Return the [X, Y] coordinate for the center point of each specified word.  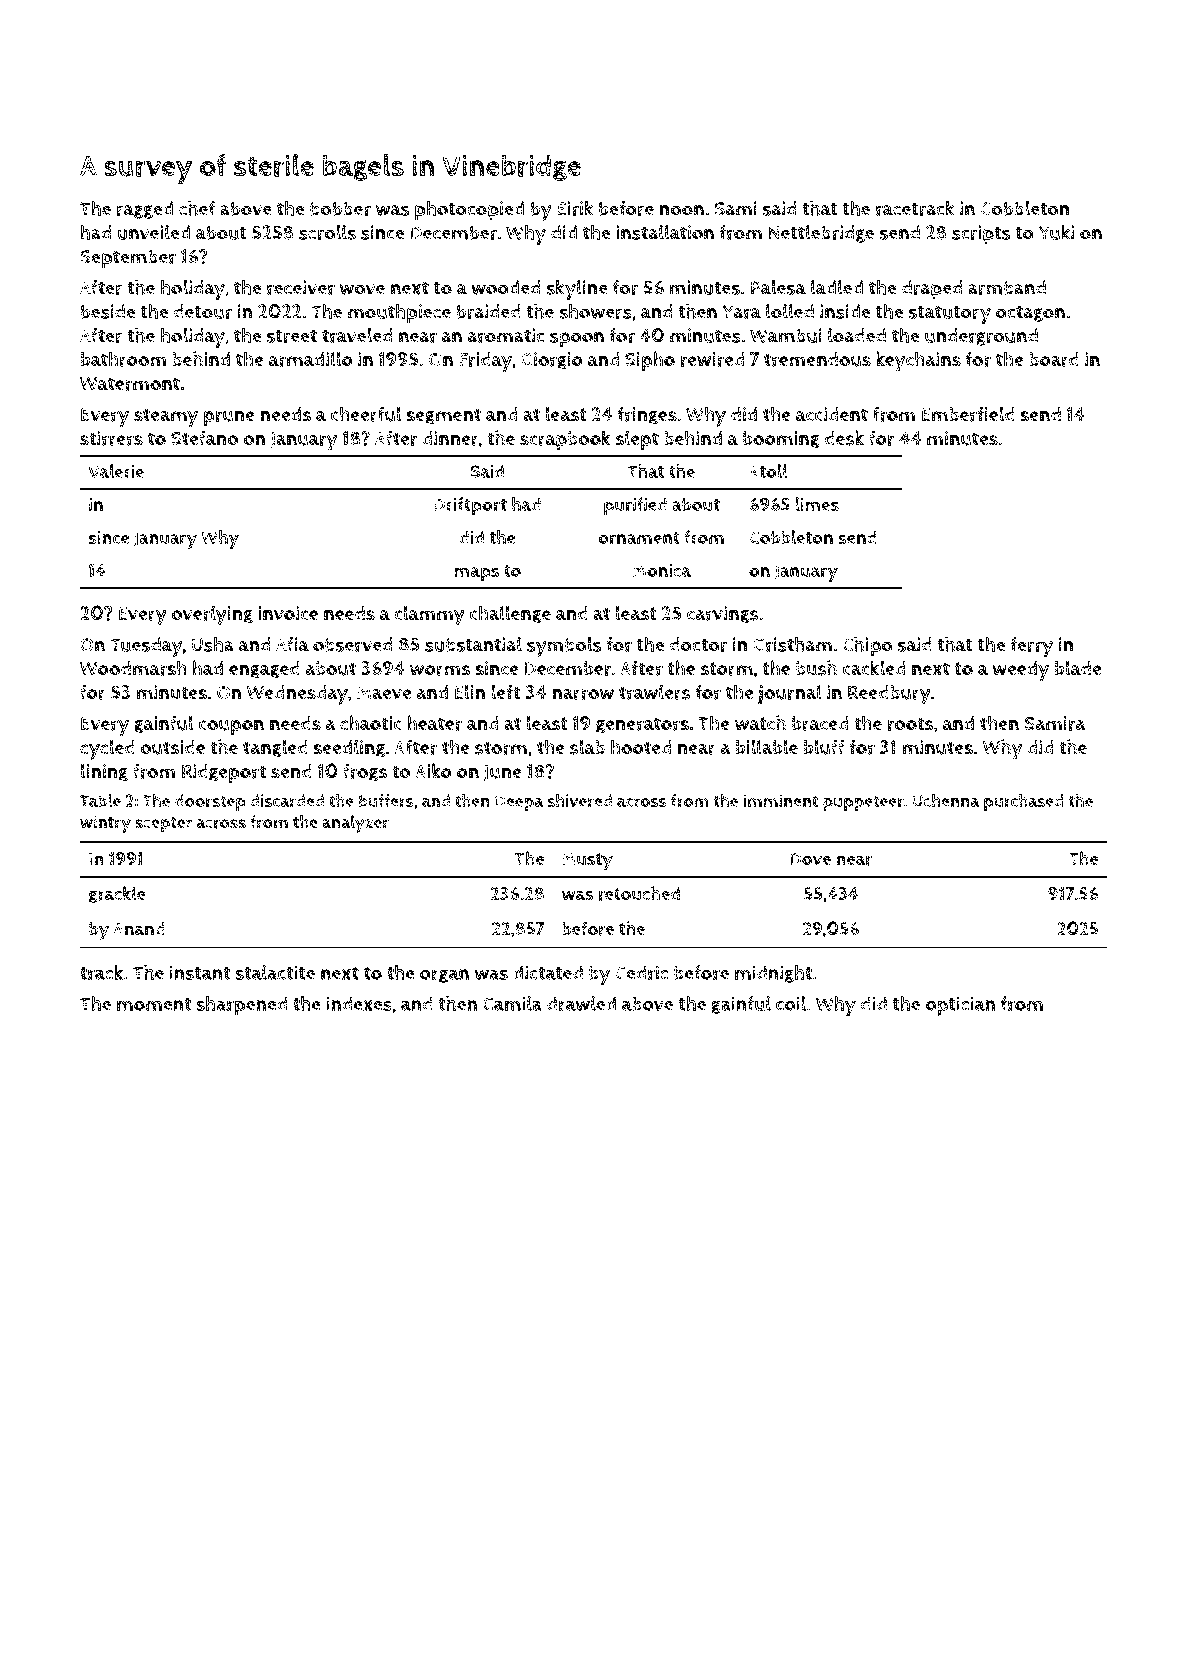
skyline [577, 289]
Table [100, 800]
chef [197, 208]
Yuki [1056, 232]
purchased [1023, 802]
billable [767, 747]
